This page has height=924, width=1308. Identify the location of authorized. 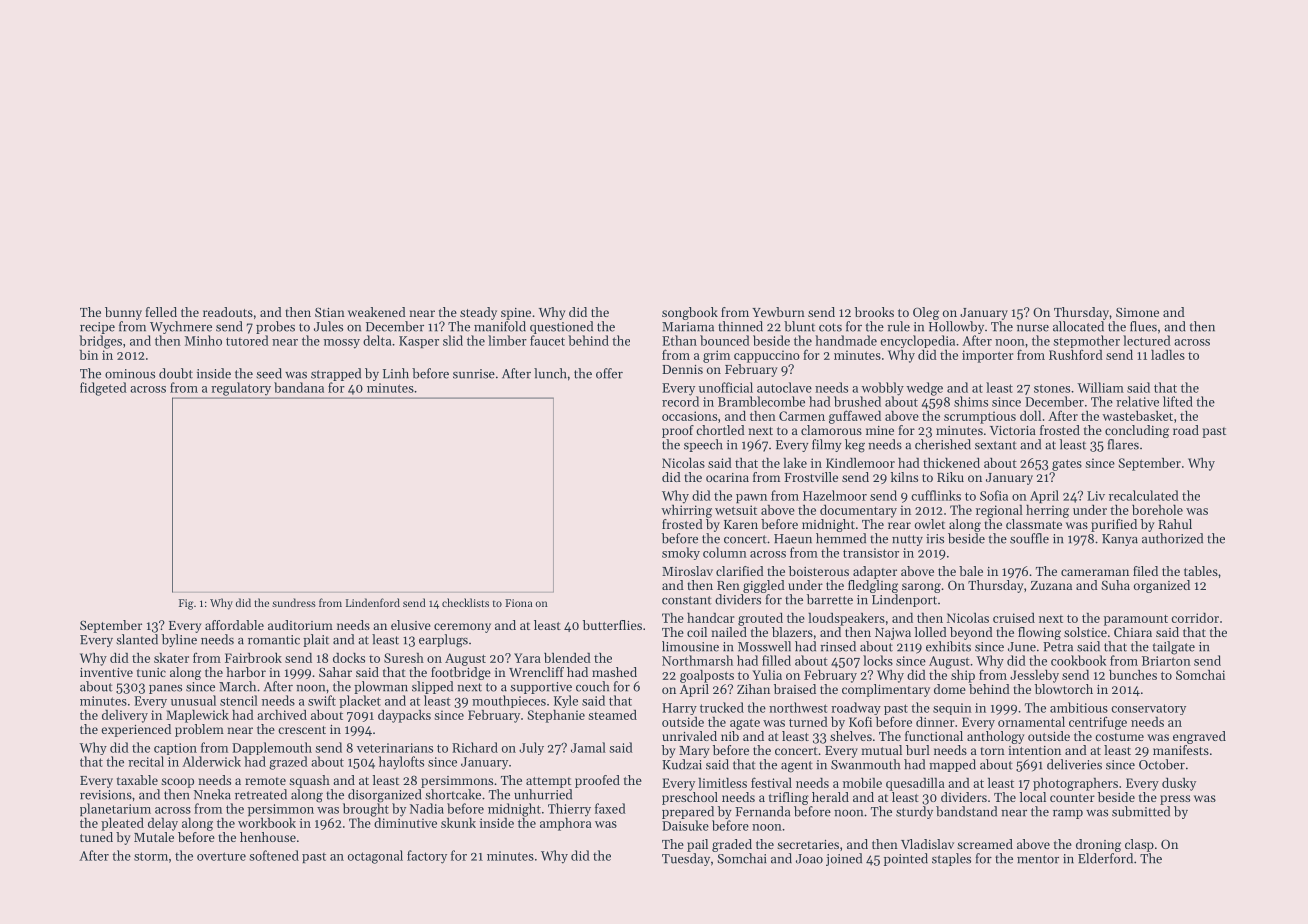
(1172, 538).
